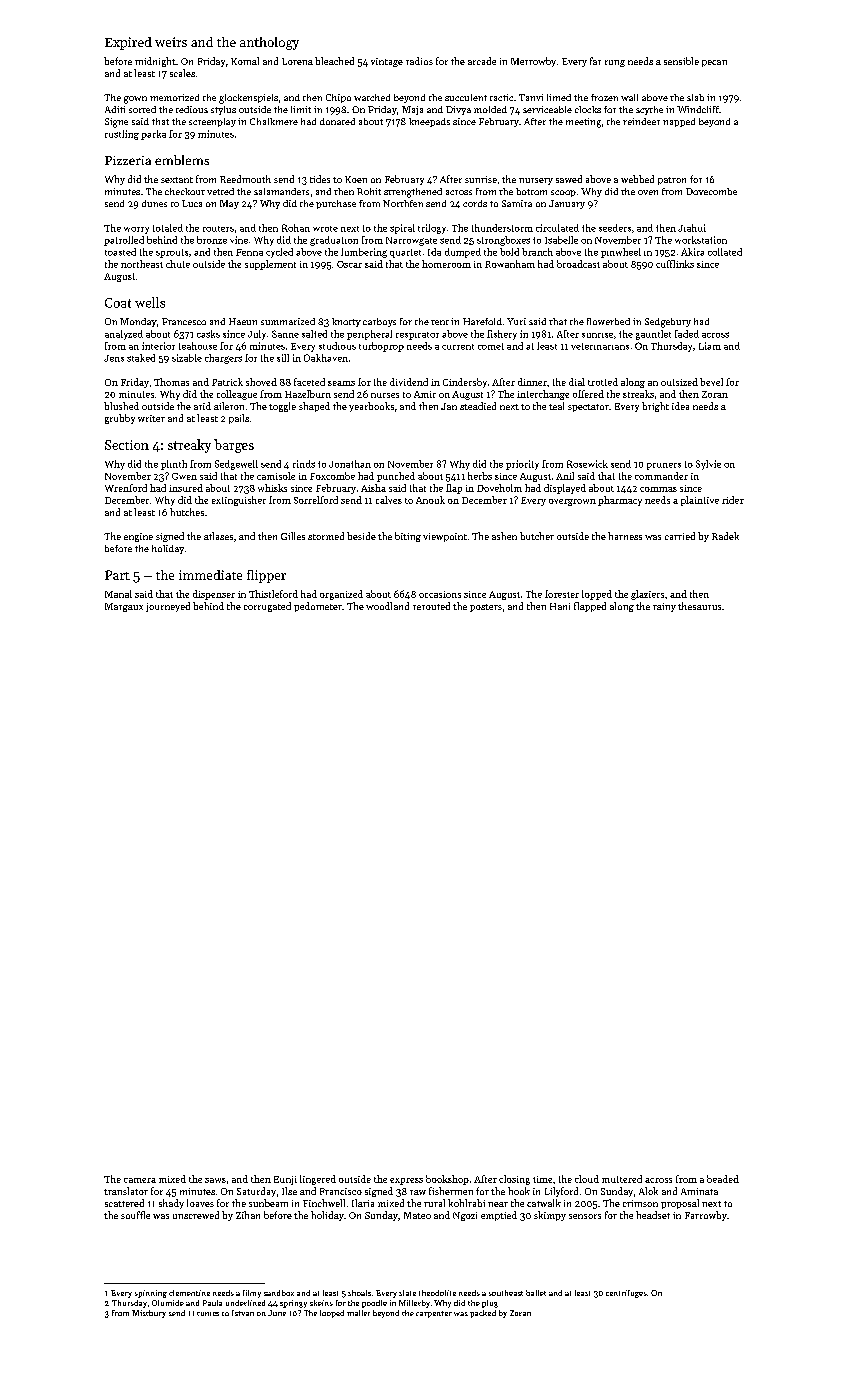 This image has height=1400, width=849. What do you see at coordinates (700, 501) in the image?
I see `plaintive` at bounding box center [700, 501].
